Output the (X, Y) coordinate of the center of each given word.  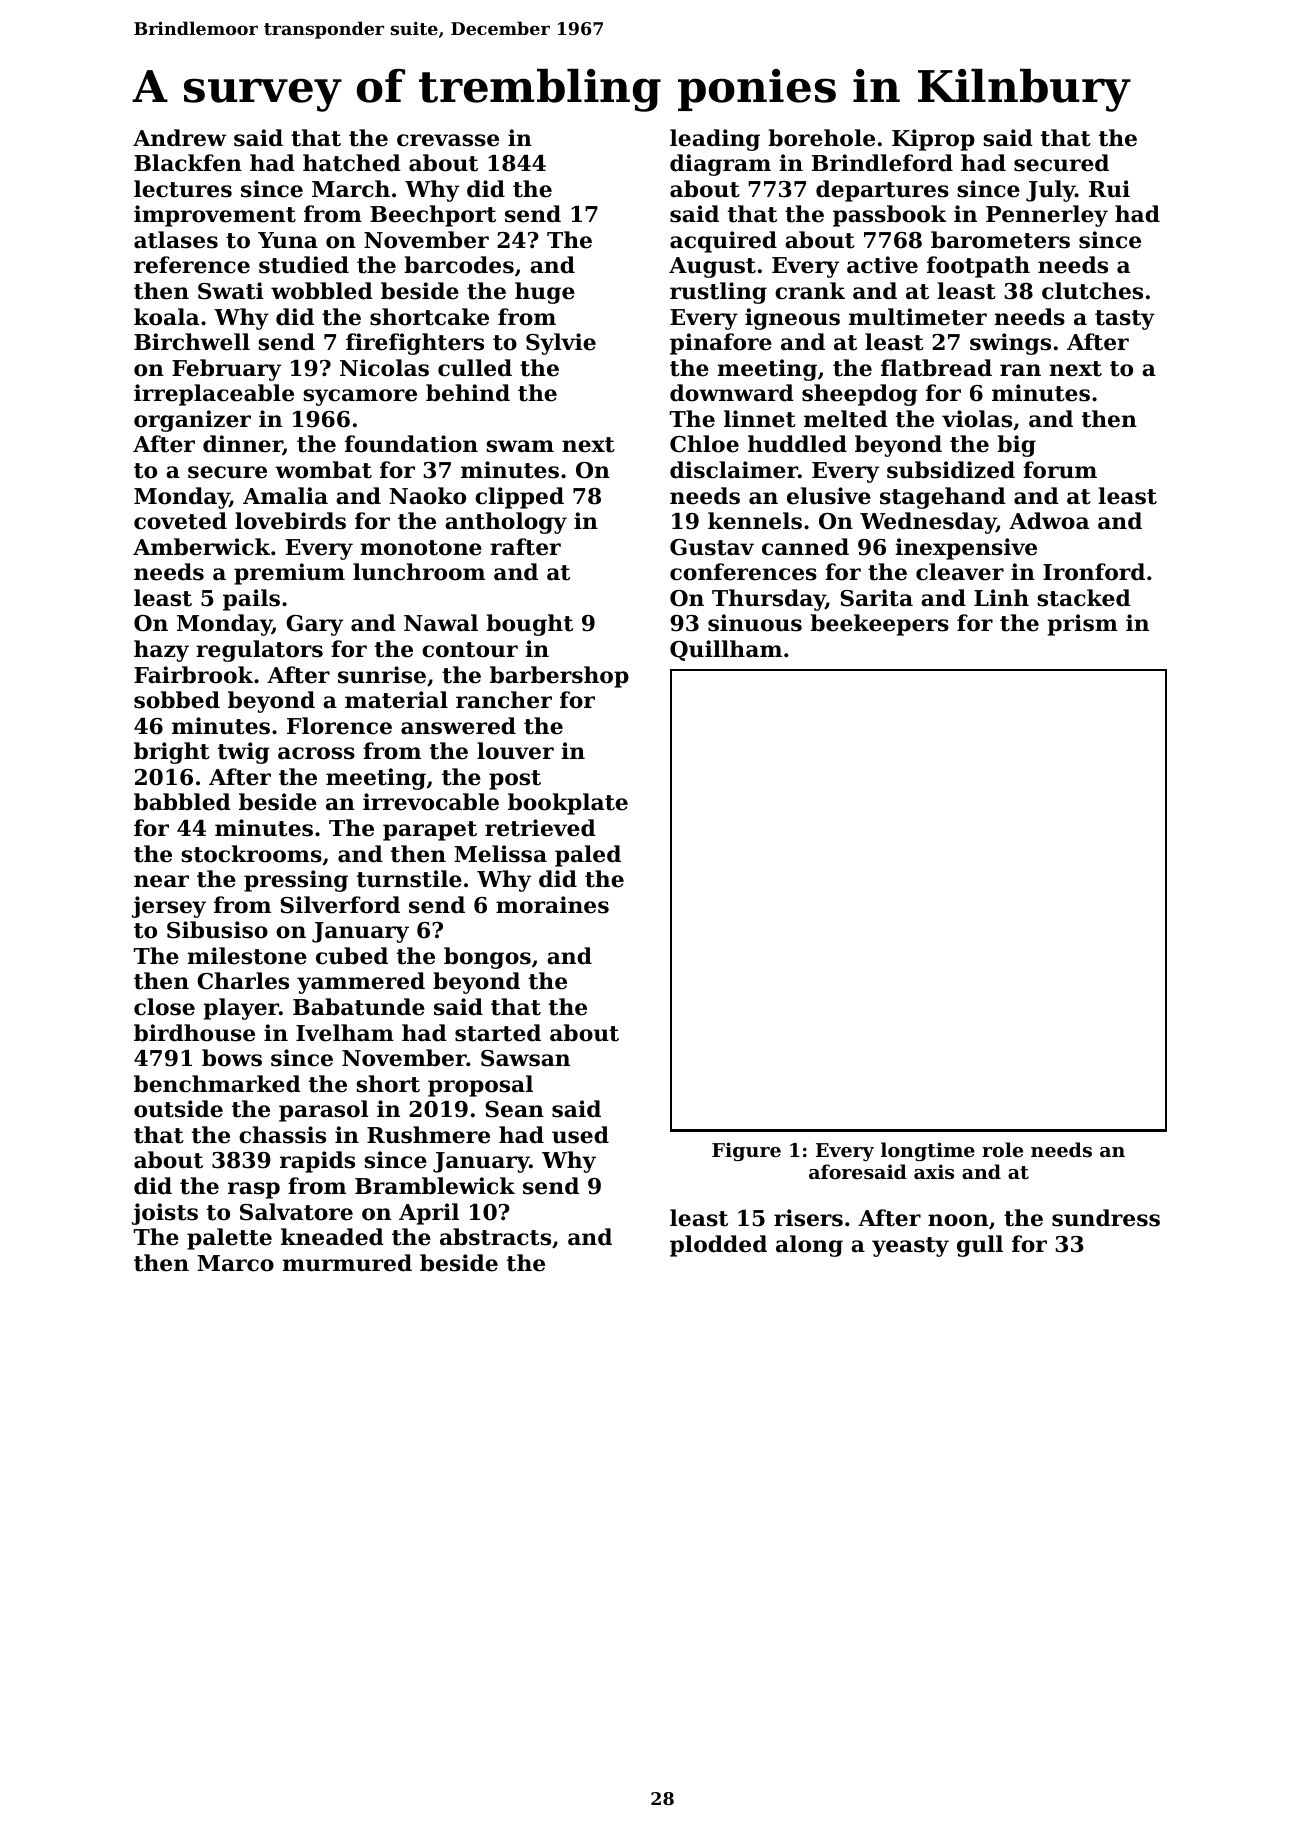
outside (178, 1109)
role (1002, 1149)
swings (1010, 344)
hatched (352, 163)
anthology (506, 523)
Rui (1109, 189)
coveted (180, 521)
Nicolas (384, 368)
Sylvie (561, 344)
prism (1083, 625)
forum (1060, 470)
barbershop (559, 677)
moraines (552, 905)
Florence (339, 726)
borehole (821, 138)
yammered (361, 983)
